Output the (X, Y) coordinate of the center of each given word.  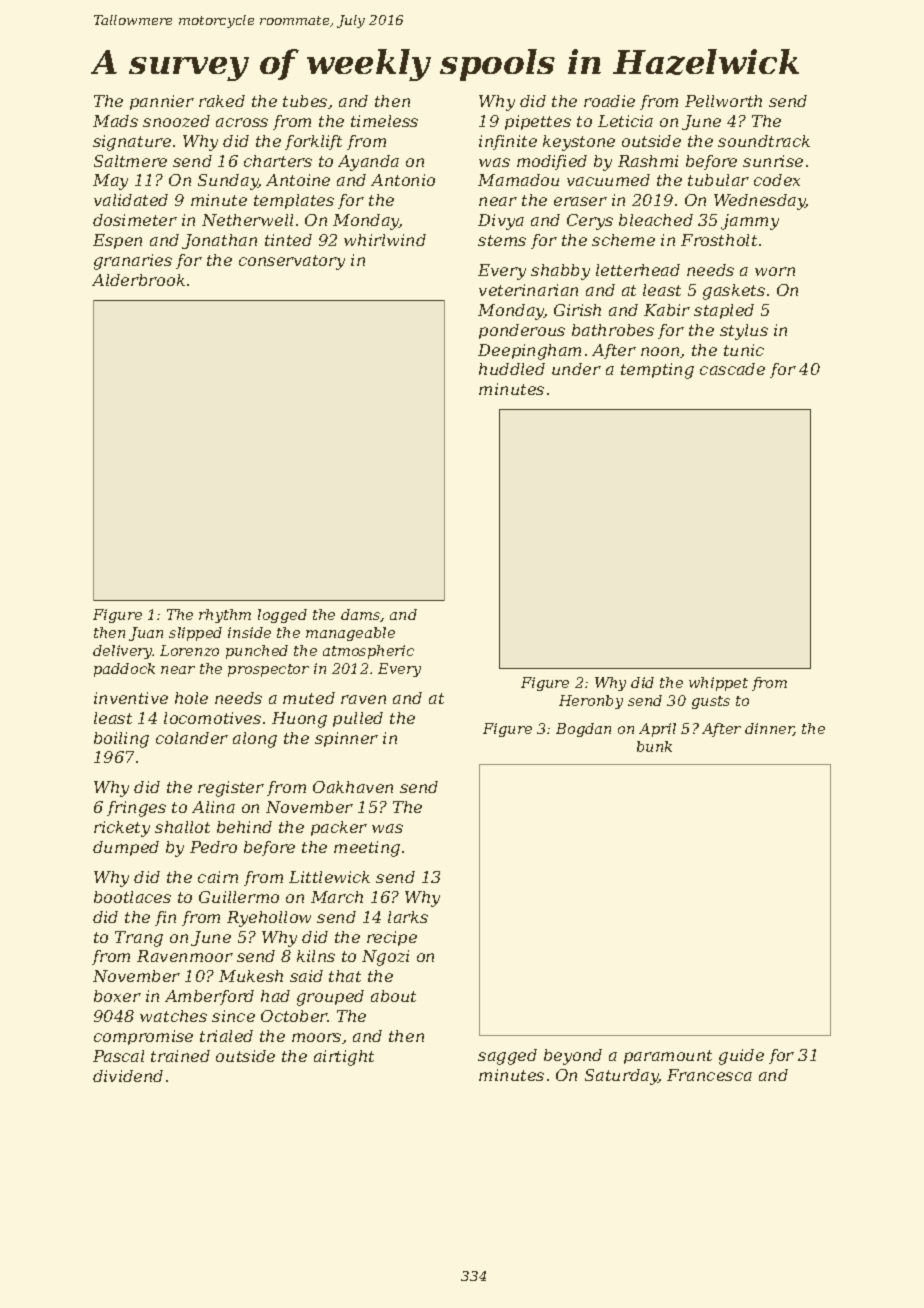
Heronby (591, 702)
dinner (769, 729)
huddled (512, 369)
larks (408, 917)
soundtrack (764, 141)
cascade (732, 369)
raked (222, 101)
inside (249, 632)
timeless (384, 121)
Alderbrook (138, 280)
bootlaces (132, 897)
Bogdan (583, 730)
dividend (128, 1076)
